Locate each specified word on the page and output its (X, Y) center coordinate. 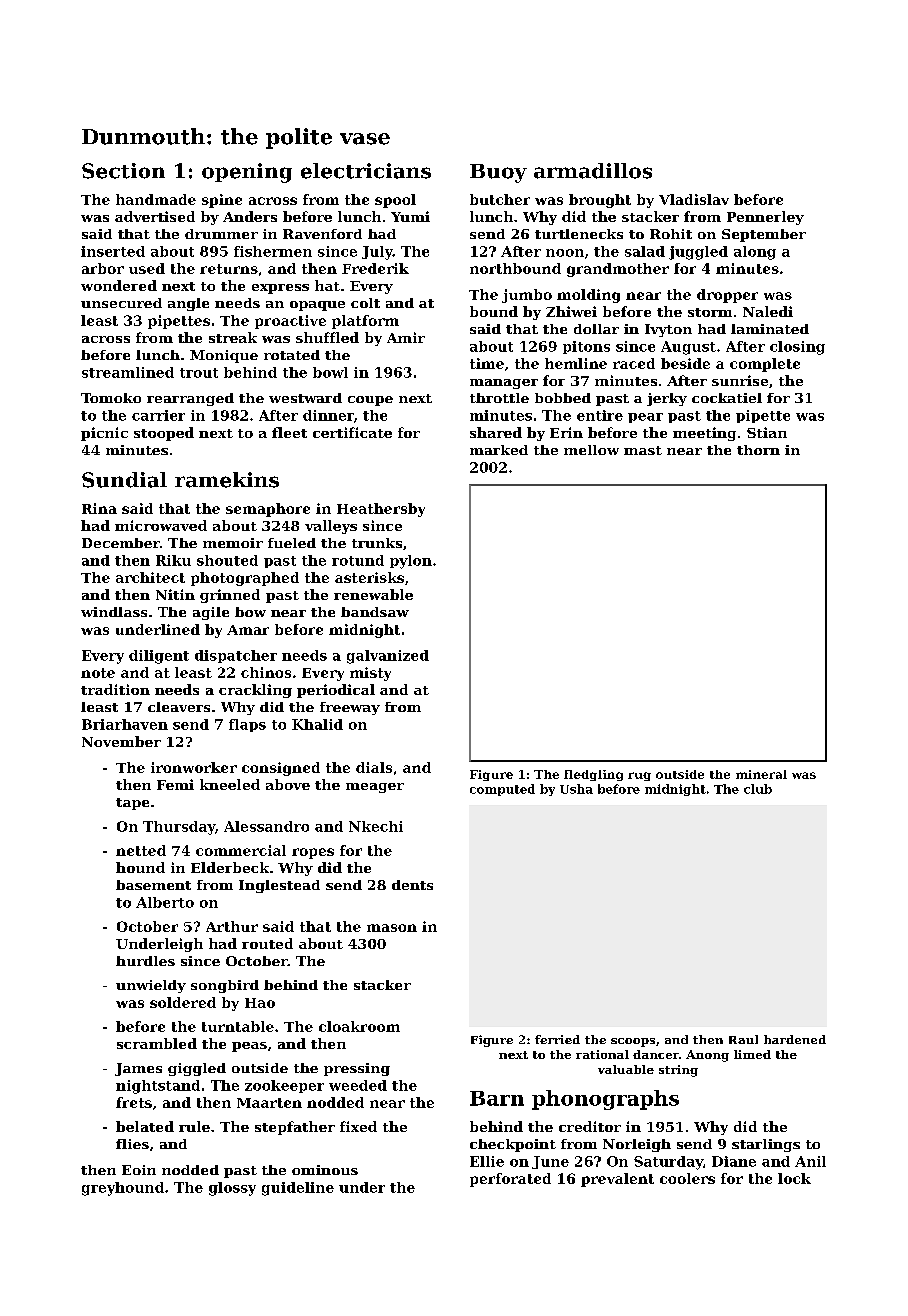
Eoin (139, 1170)
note (98, 673)
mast (643, 450)
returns (229, 269)
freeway (350, 708)
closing (797, 348)
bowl (330, 372)
